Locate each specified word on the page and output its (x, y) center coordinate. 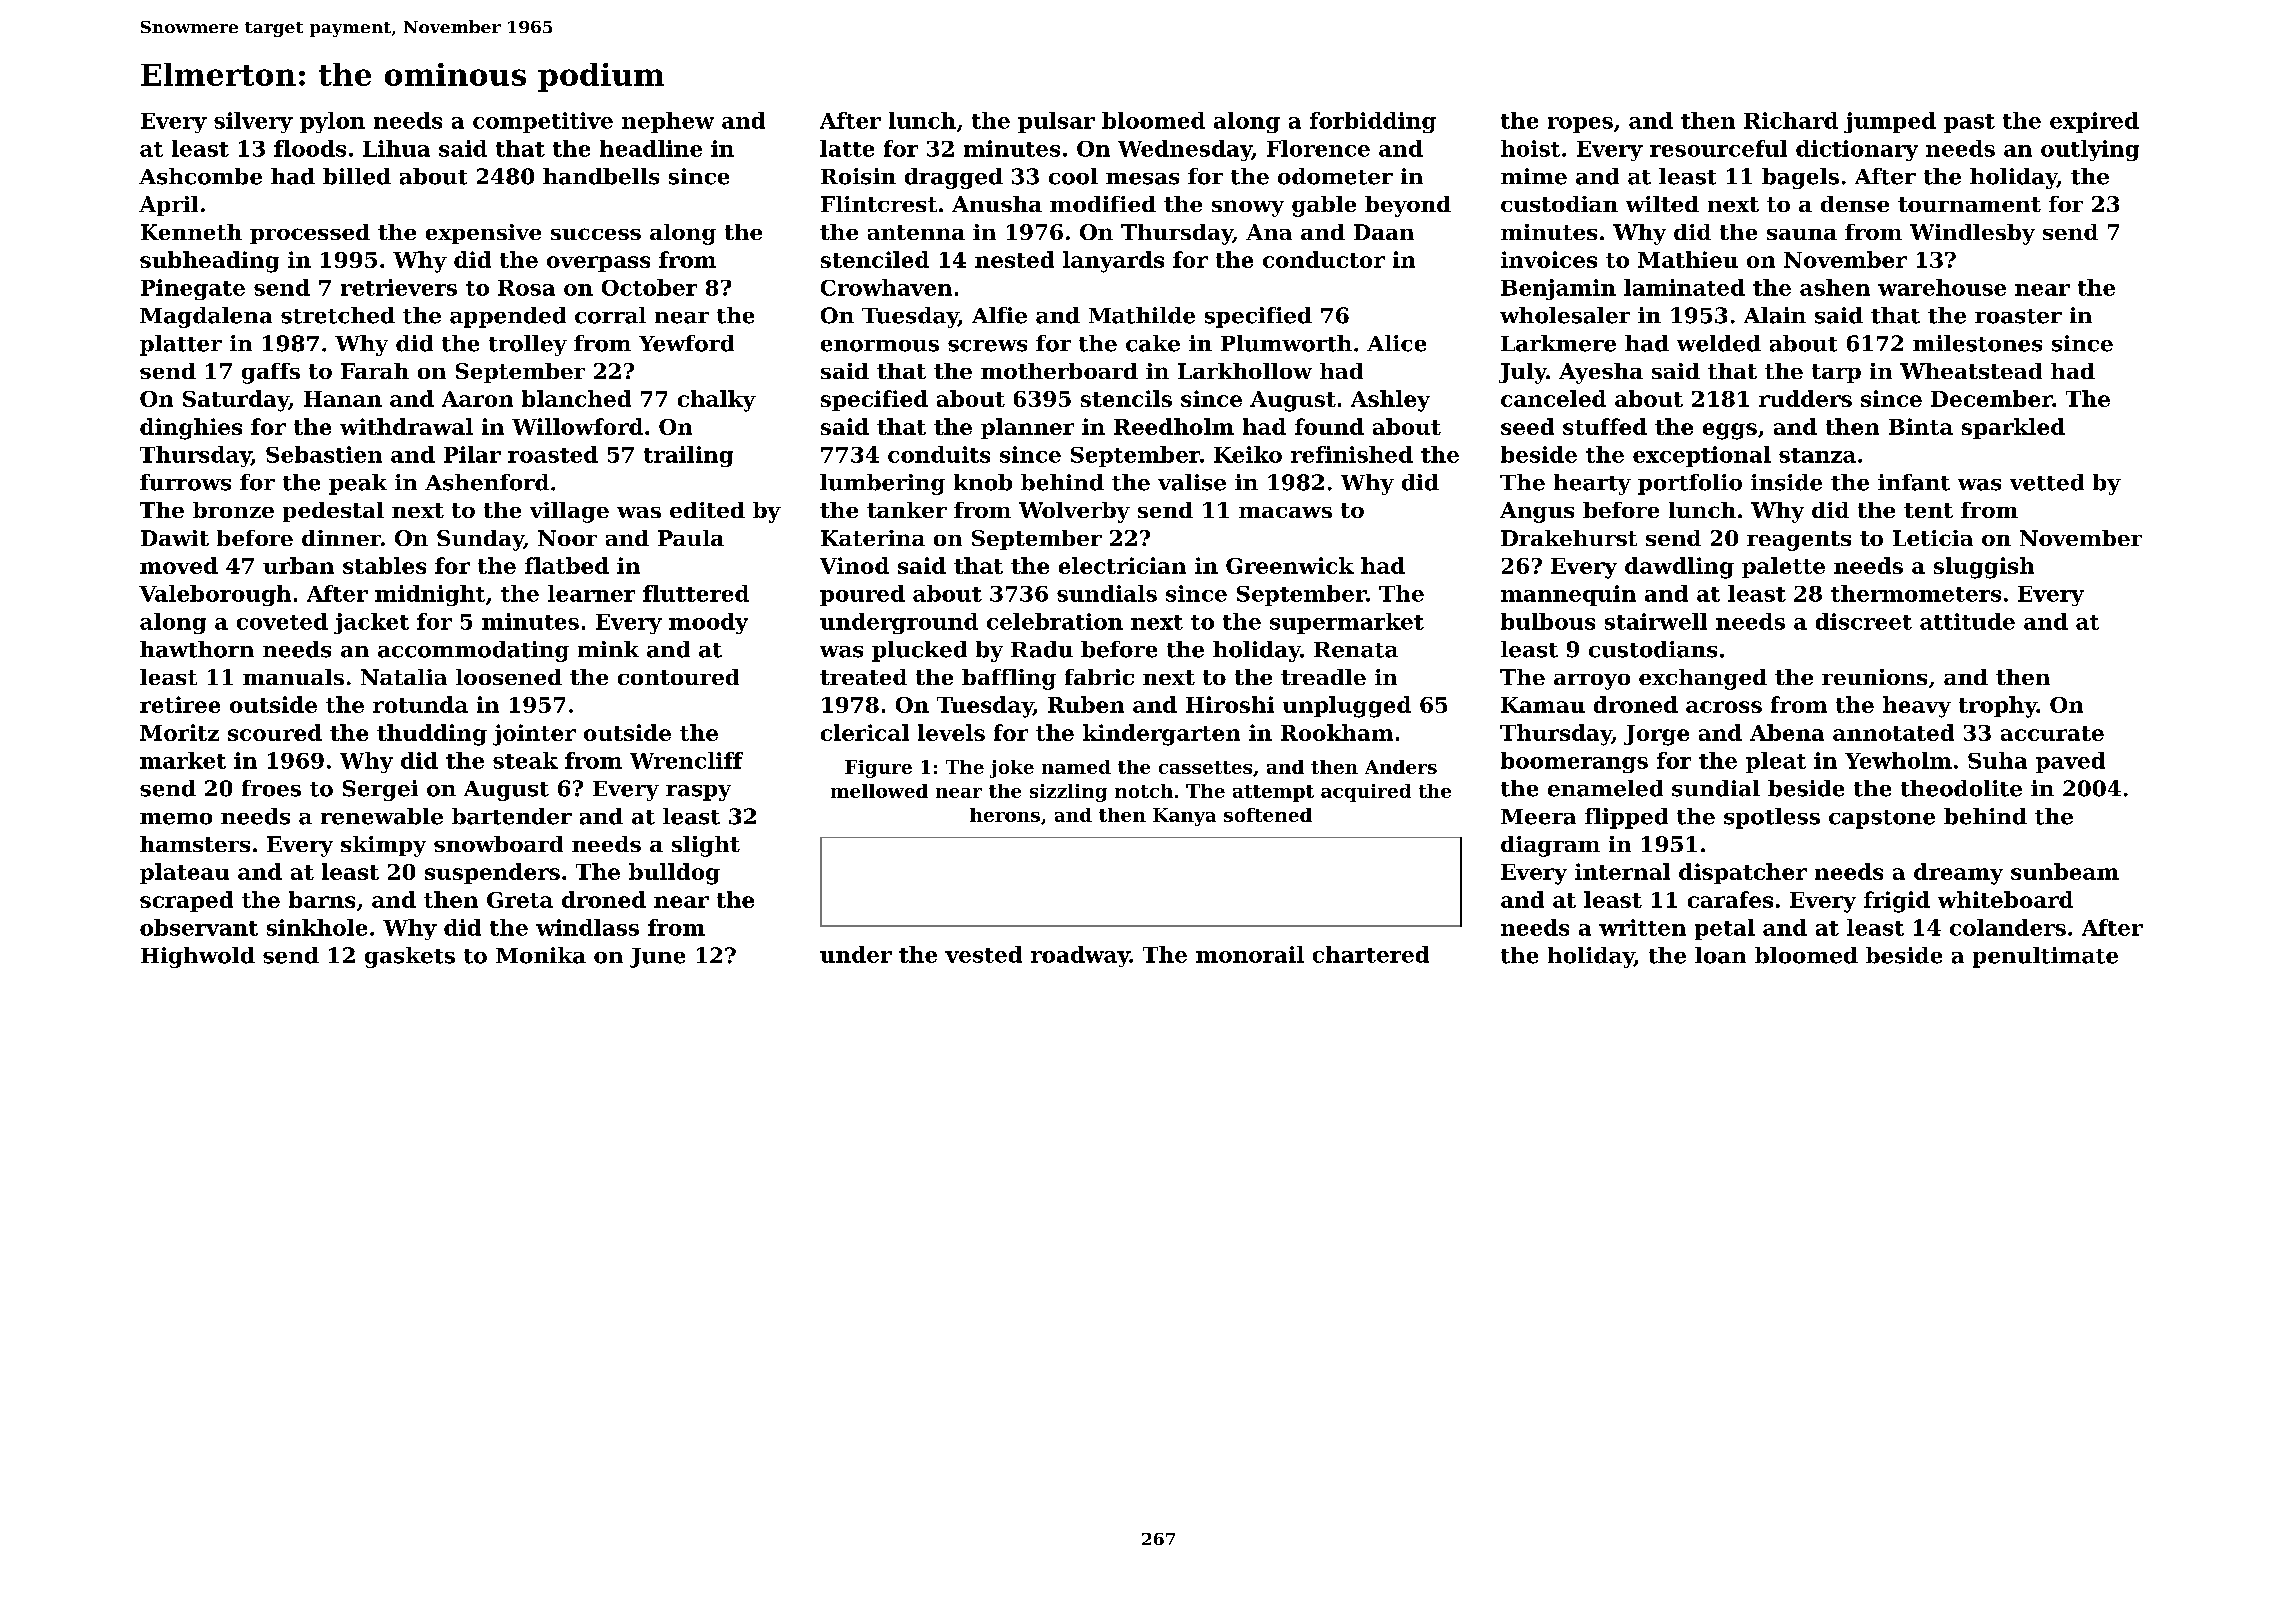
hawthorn (197, 649)
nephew (668, 122)
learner (591, 593)
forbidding (1373, 122)
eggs (1730, 431)
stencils (1126, 398)
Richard (1791, 120)
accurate (2052, 733)
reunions (1874, 677)
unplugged (1347, 707)
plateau (184, 873)
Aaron (477, 399)
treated (863, 677)
